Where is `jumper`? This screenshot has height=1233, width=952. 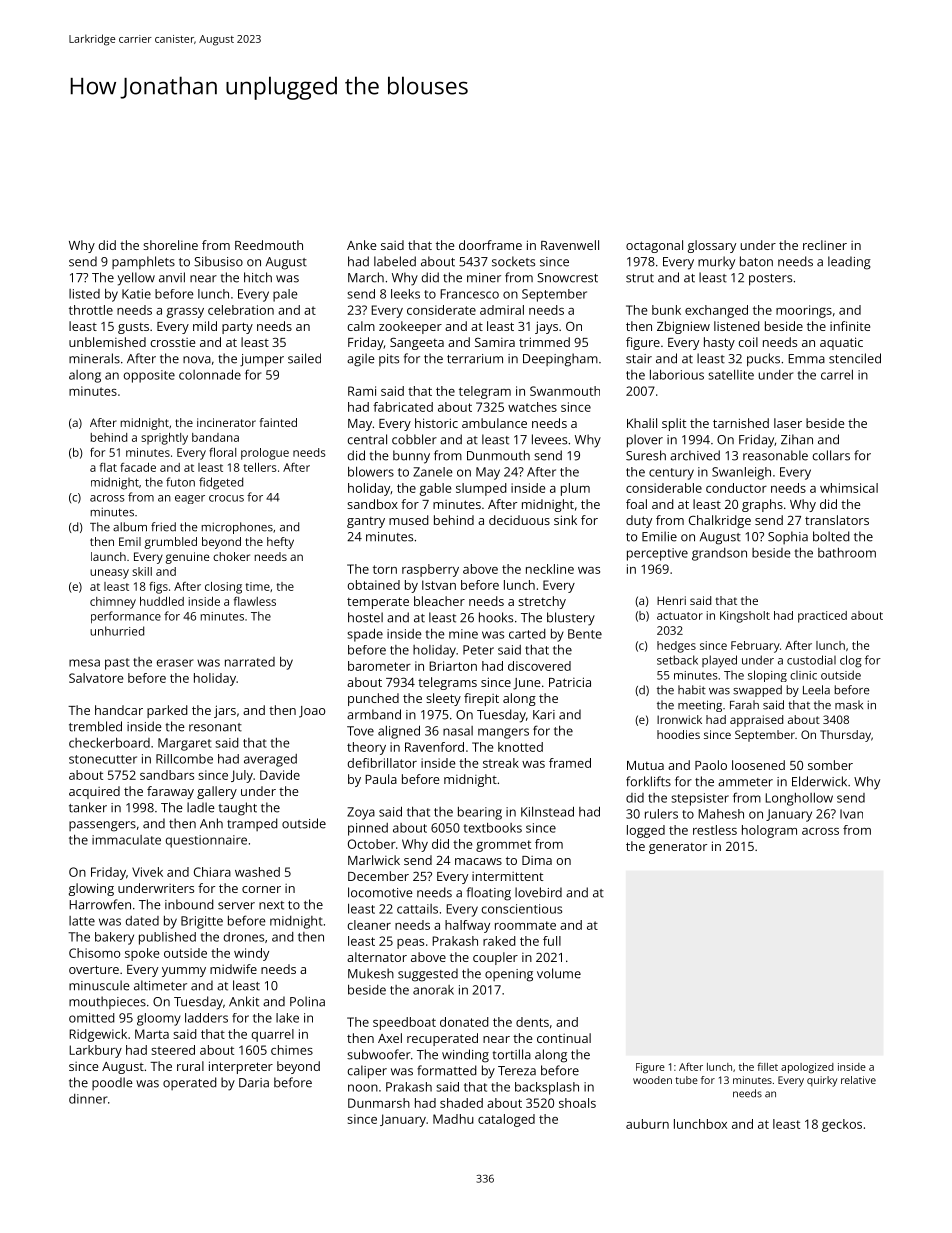
jumper is located at coordinates (262, 360).
